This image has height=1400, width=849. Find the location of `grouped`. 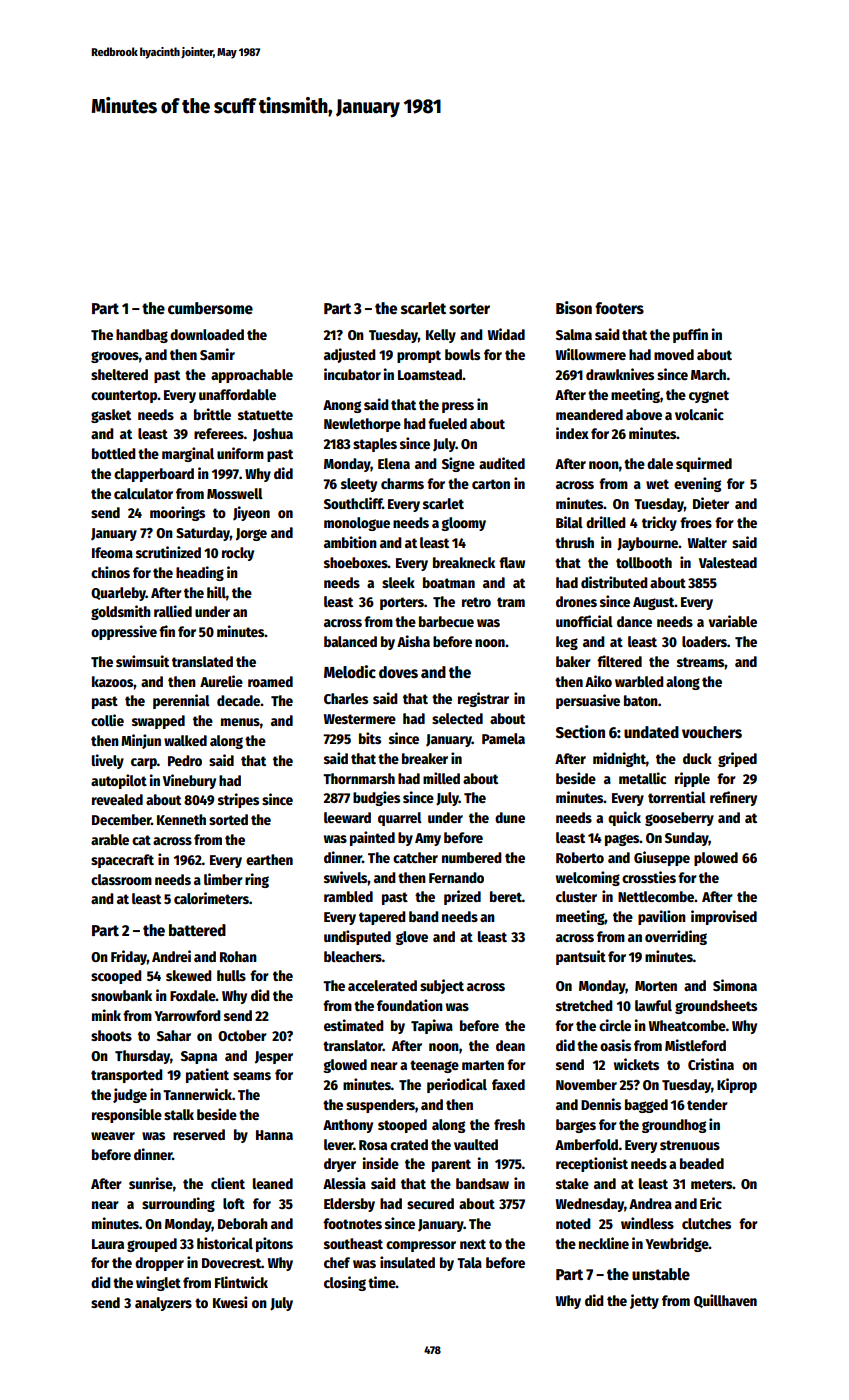

grouped is located at coordinates (152, 1245).
